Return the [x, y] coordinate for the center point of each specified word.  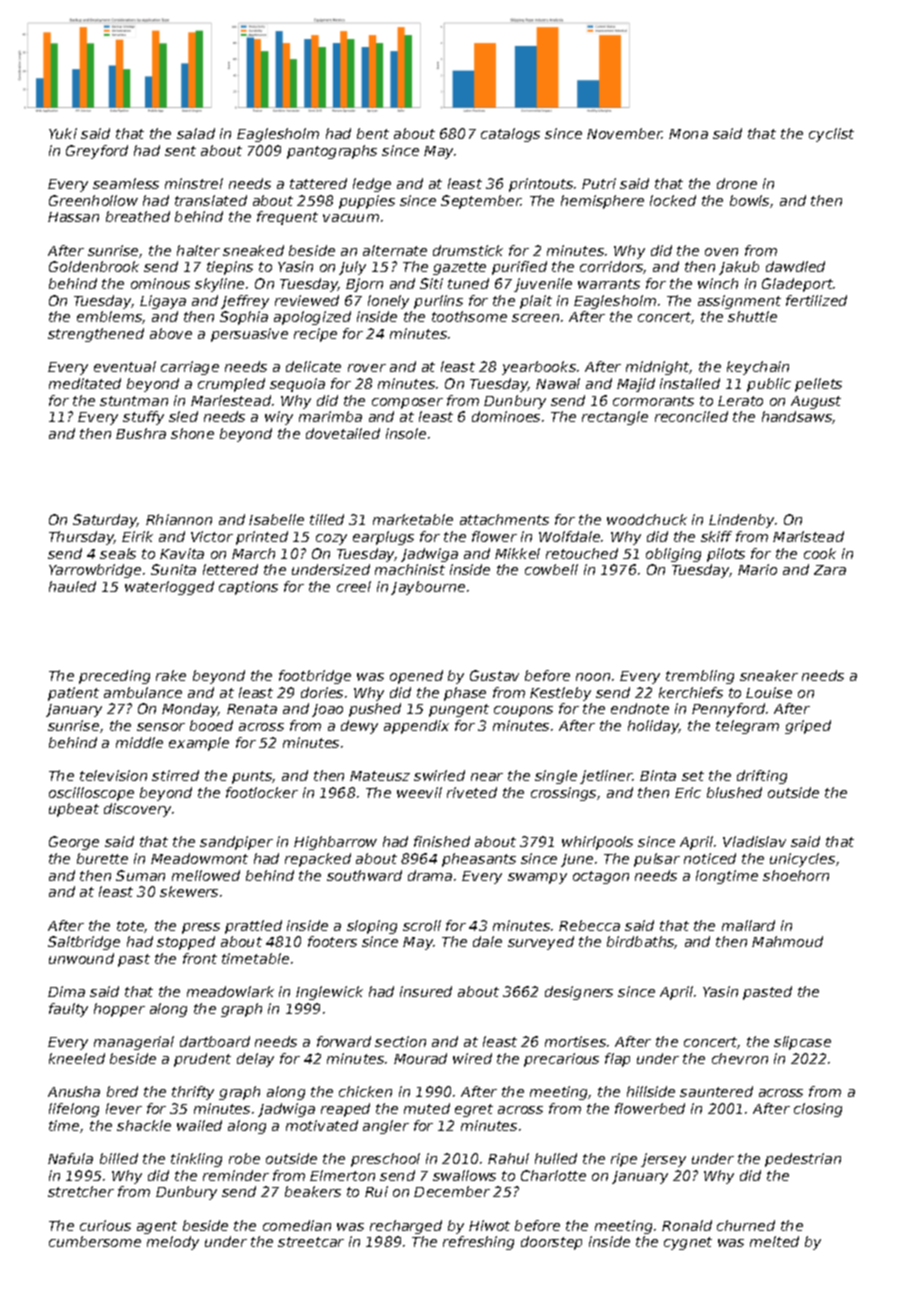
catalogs [510, 135]
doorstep [551, 1243]
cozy [331, 539]
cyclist [831, 135]
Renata [252, 709]
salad [196, 133]
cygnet [688, 1243]
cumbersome [95, 1241]
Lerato [740, 401]
